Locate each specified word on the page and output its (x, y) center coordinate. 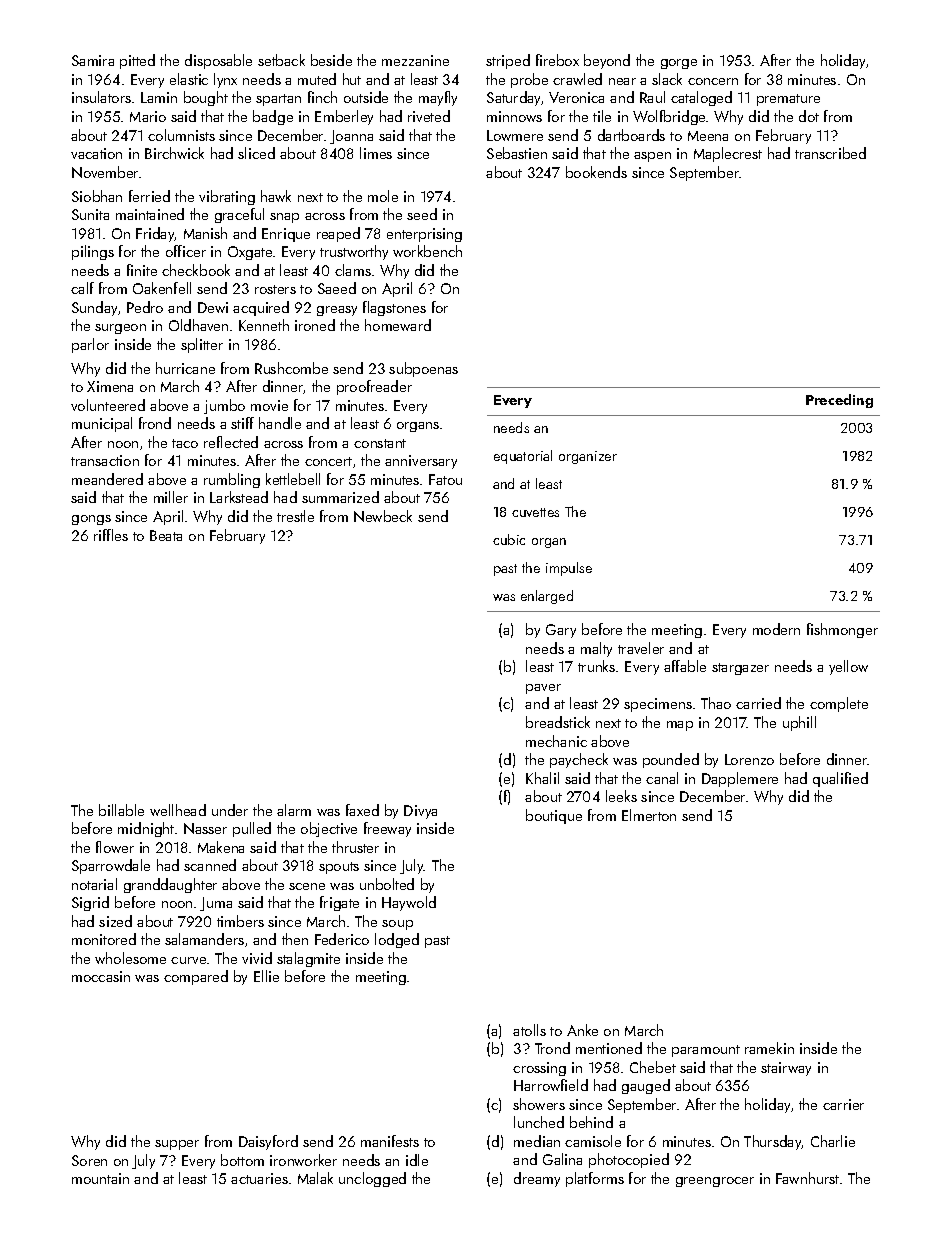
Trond (552, 1048)
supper (177, 1145)
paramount (706, 1051)
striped (508, 61)
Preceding (839, 401)
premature (788, 100)
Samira (93, 60)
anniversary (421, 462)
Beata (166, 535)
